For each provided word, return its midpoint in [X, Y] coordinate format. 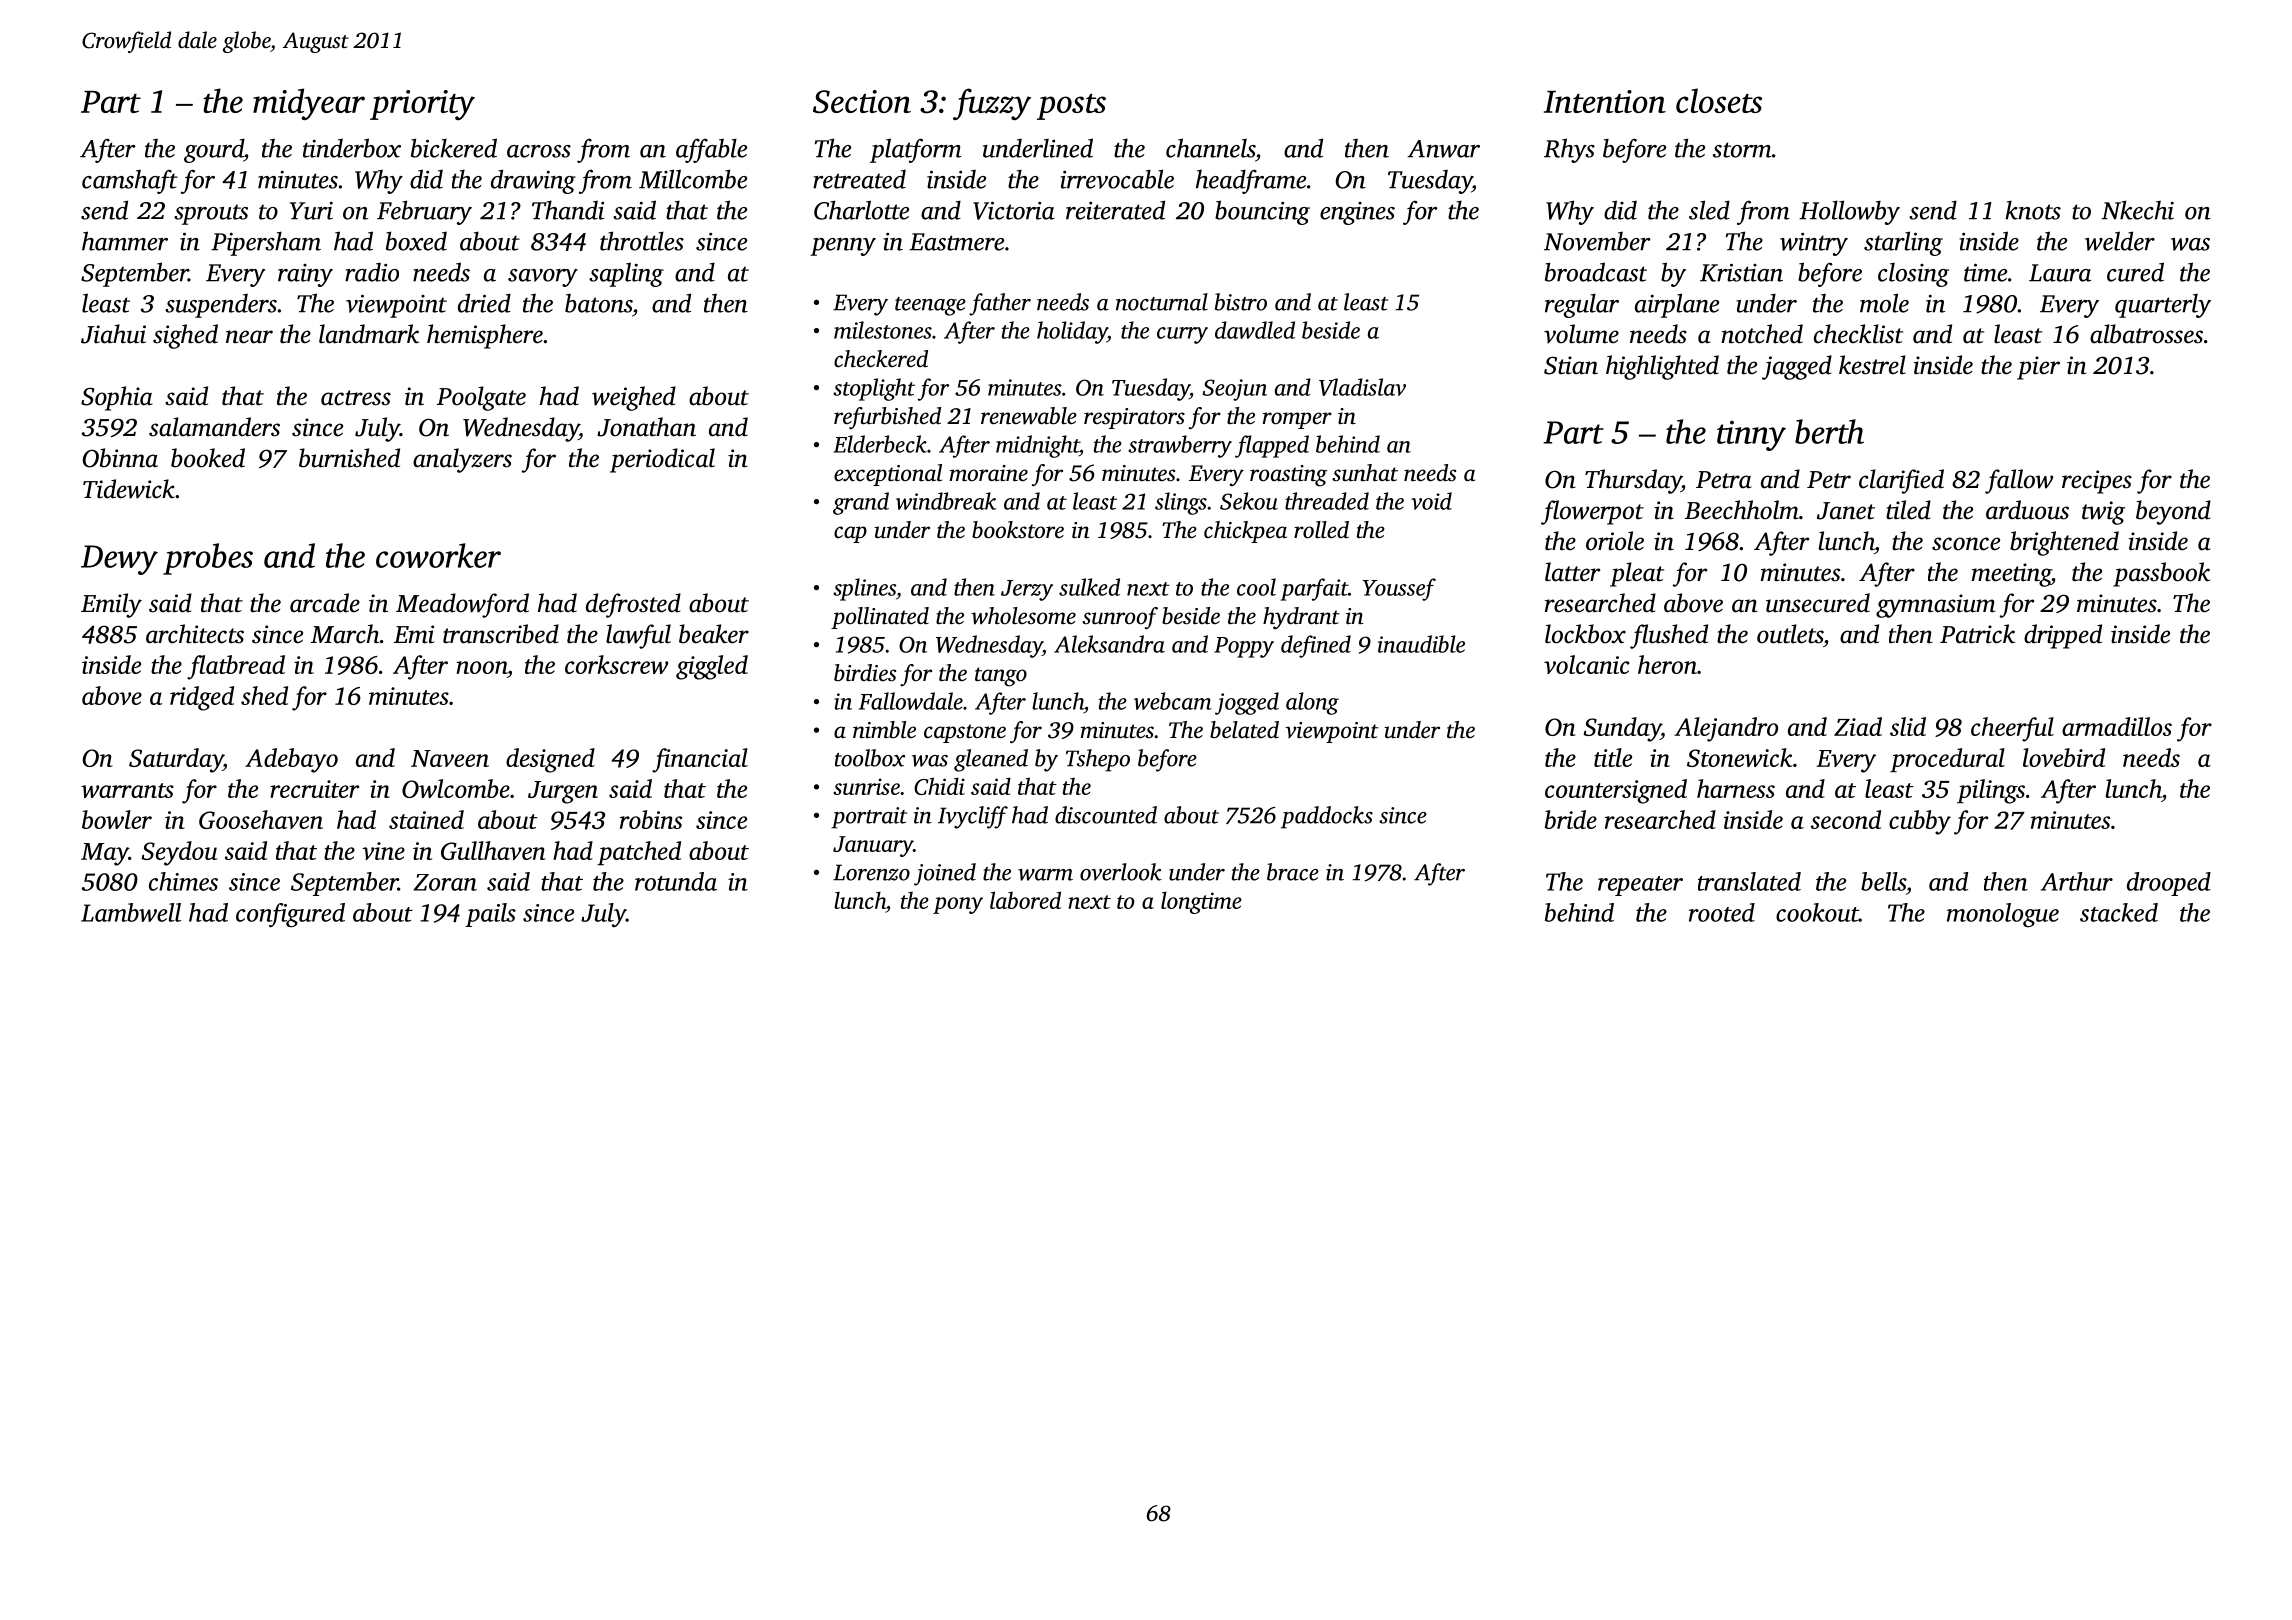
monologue [2003, 915]
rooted [1722, 912]
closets [1719, 100]
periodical [662, 460]
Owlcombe [456, 788]
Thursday [1633, 481]
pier [2038, 368]
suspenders [221, 306]
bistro [1241, 302]
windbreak [946, 501]
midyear [309, 104]
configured [290, 915]
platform [916, 150]
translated [1749, 881]
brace [1293, 872]
